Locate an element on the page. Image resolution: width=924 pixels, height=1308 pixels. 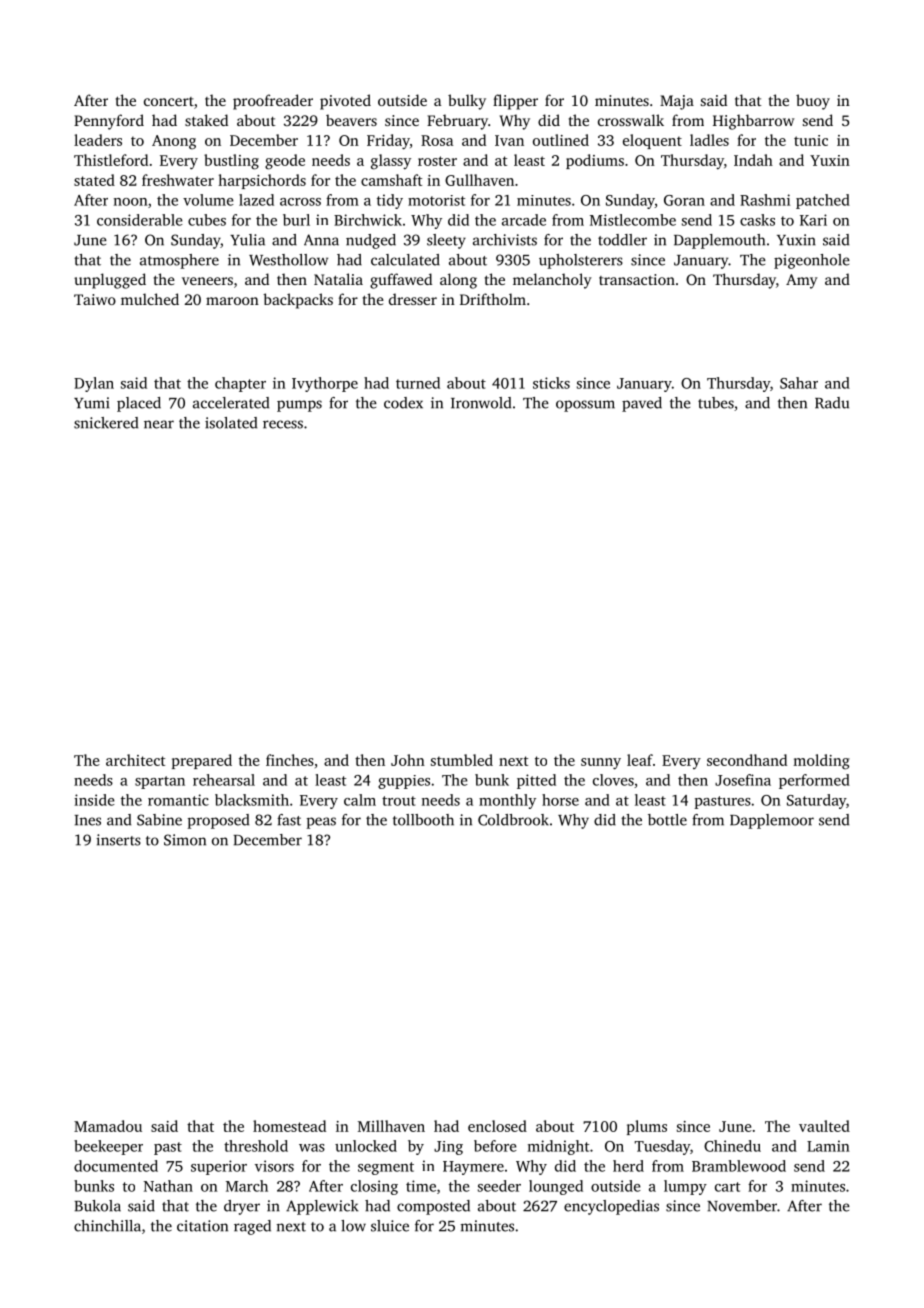
February is located at coordinates (457, 122).
